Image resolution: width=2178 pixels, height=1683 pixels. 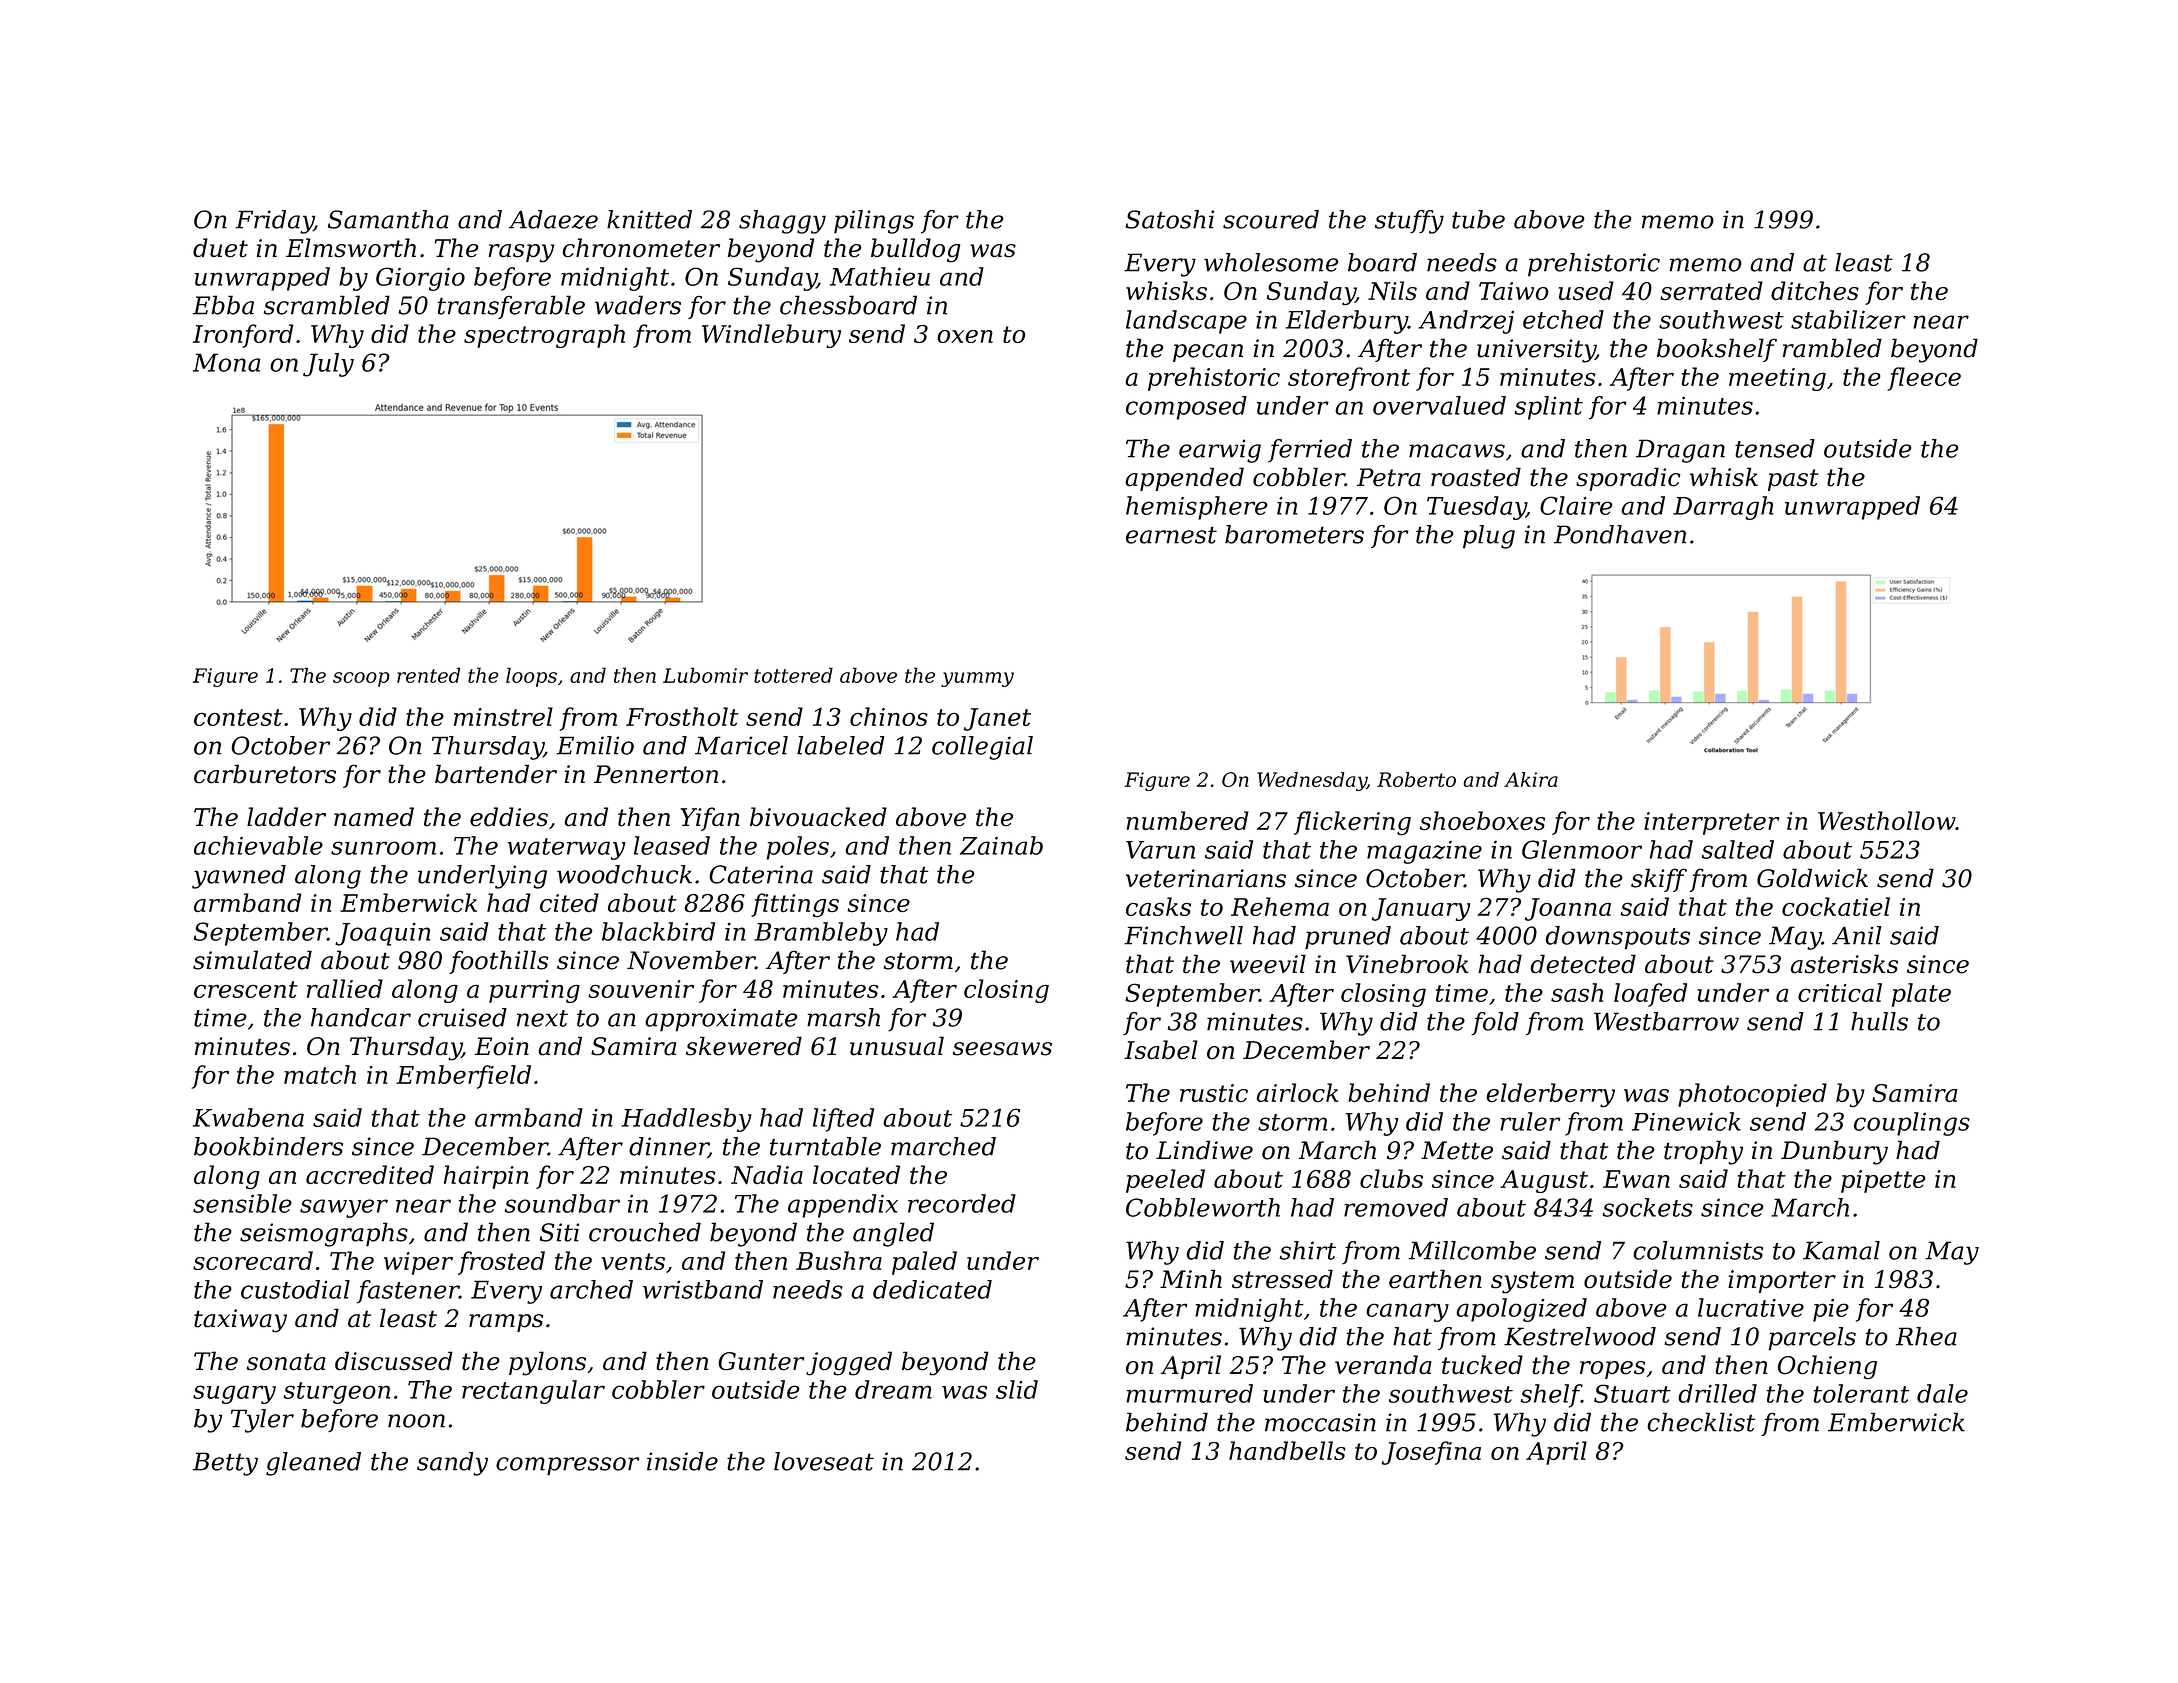 I want to click on handcar, so click(x=361, y=1017).
